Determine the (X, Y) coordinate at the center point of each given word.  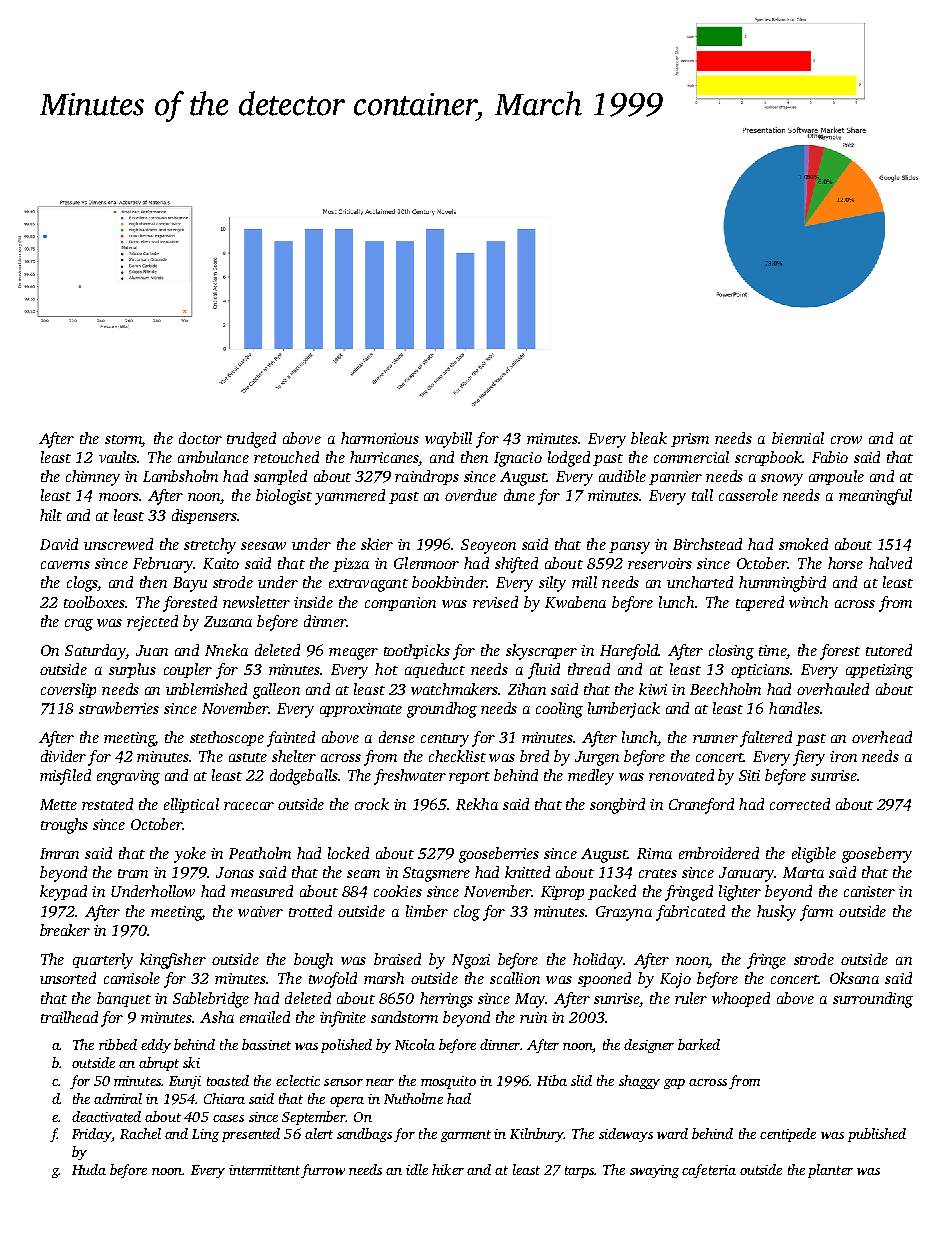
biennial (798, 438)
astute (248, 757)
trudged (251, 440)
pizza (351, 565)
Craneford (701, 806)
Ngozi (471, 961)
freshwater (410, 777)
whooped (741, 999)
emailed (265, 1017)
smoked (803, 544)
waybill (448, 440)
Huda (89, 1169)
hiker (448, 1169)
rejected (152, 623)
